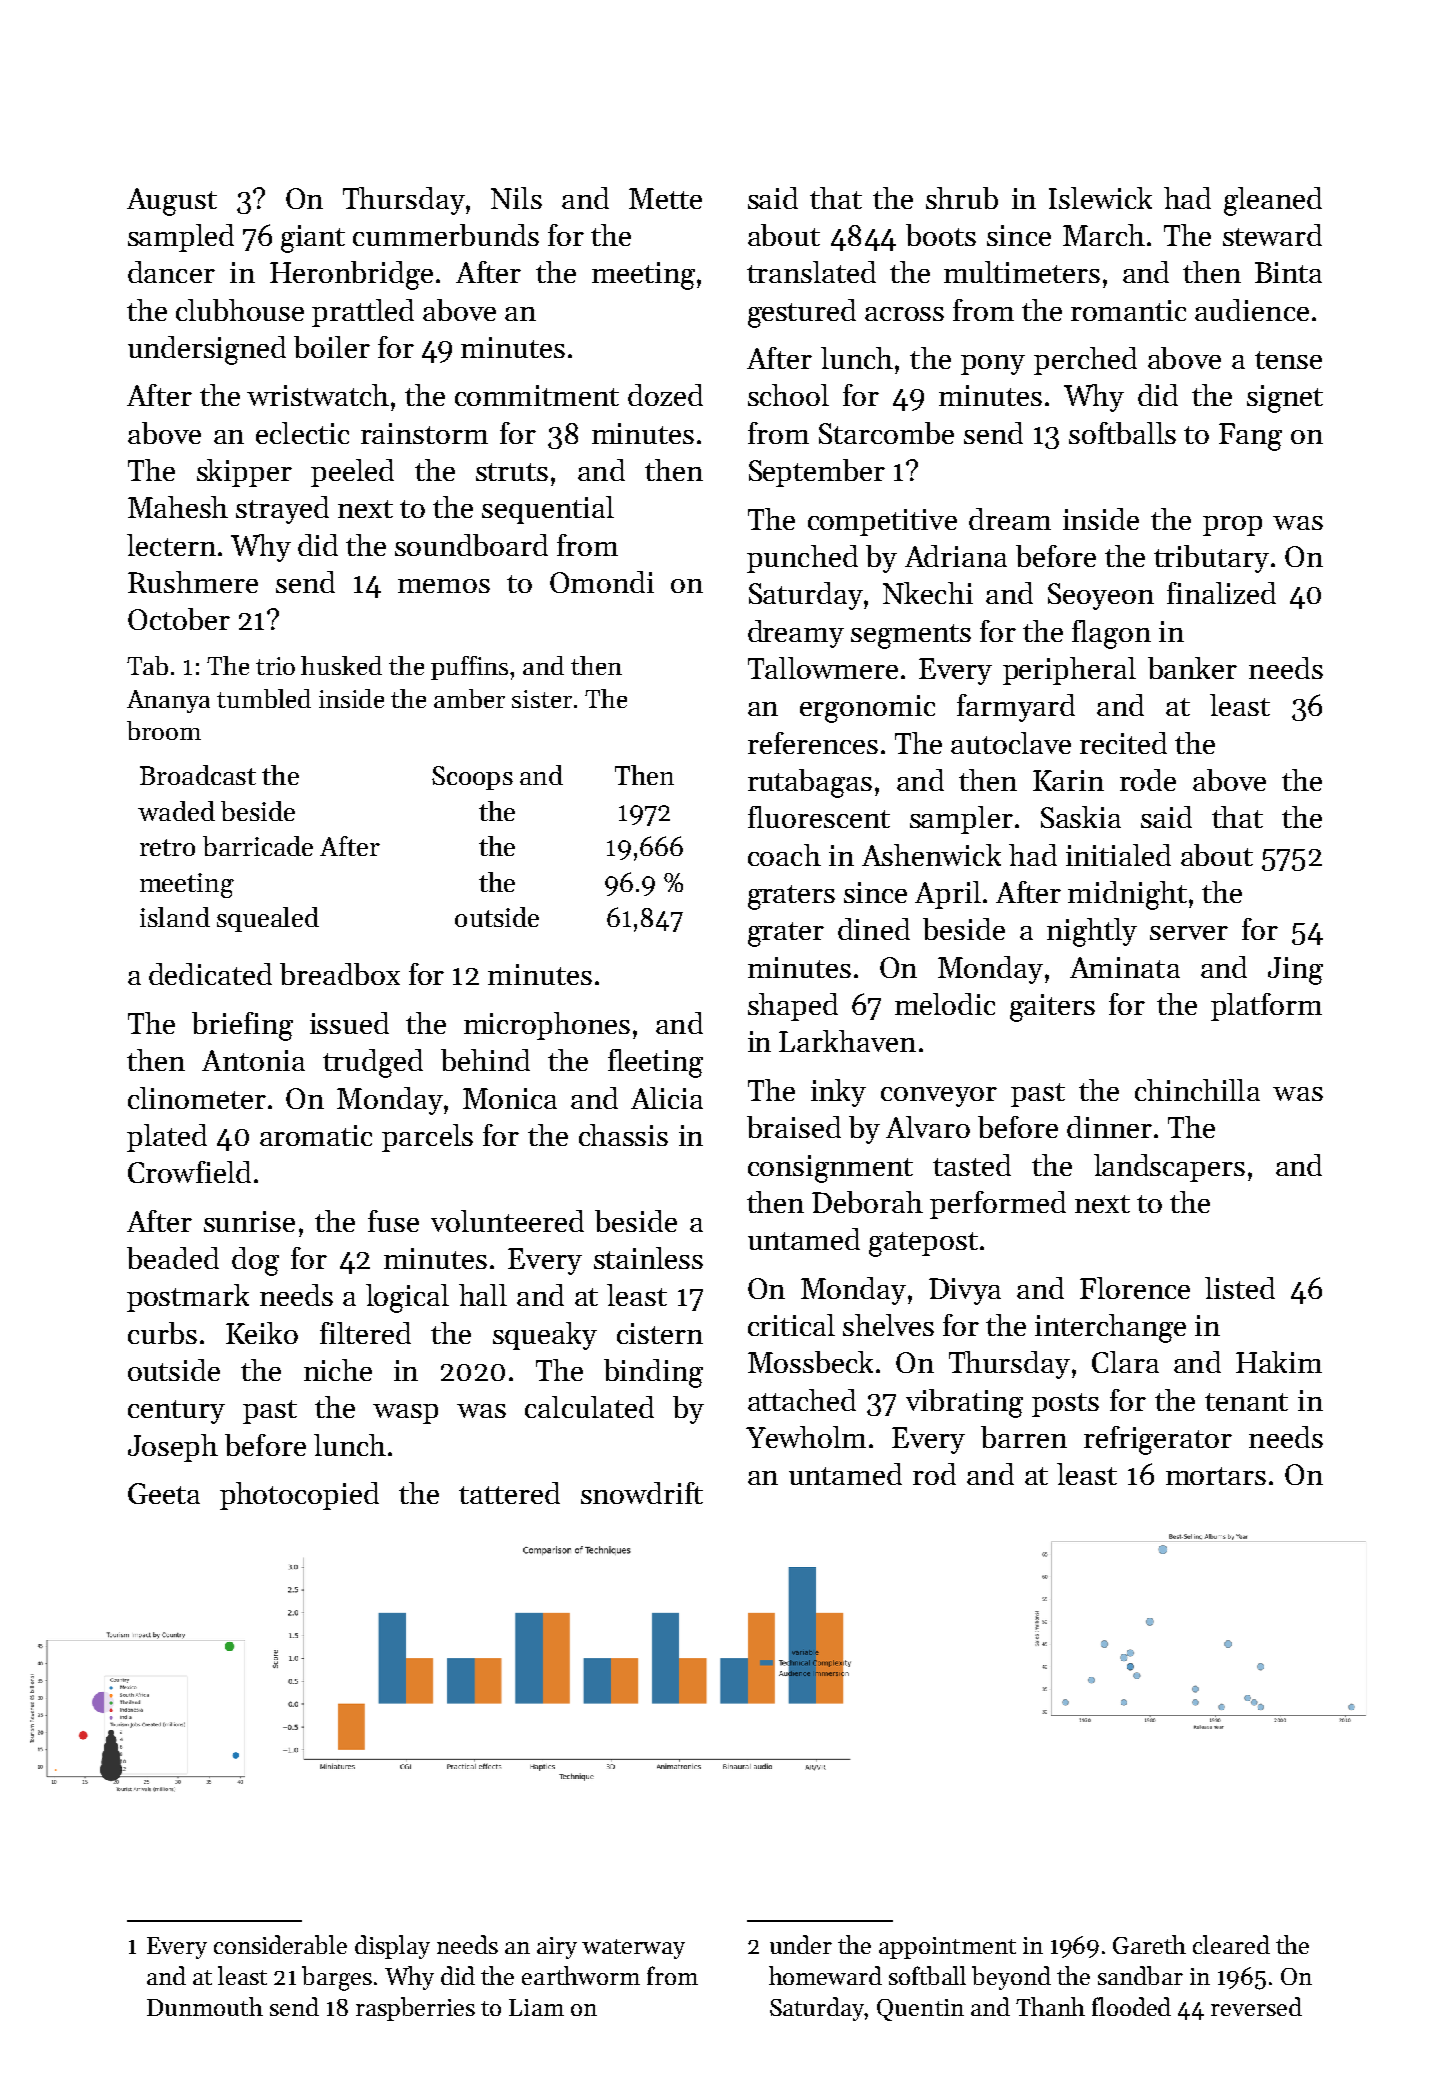 The height and width of the screenshot is (2100, 1450). I want to click on Islewick, so click(1100, 198).
